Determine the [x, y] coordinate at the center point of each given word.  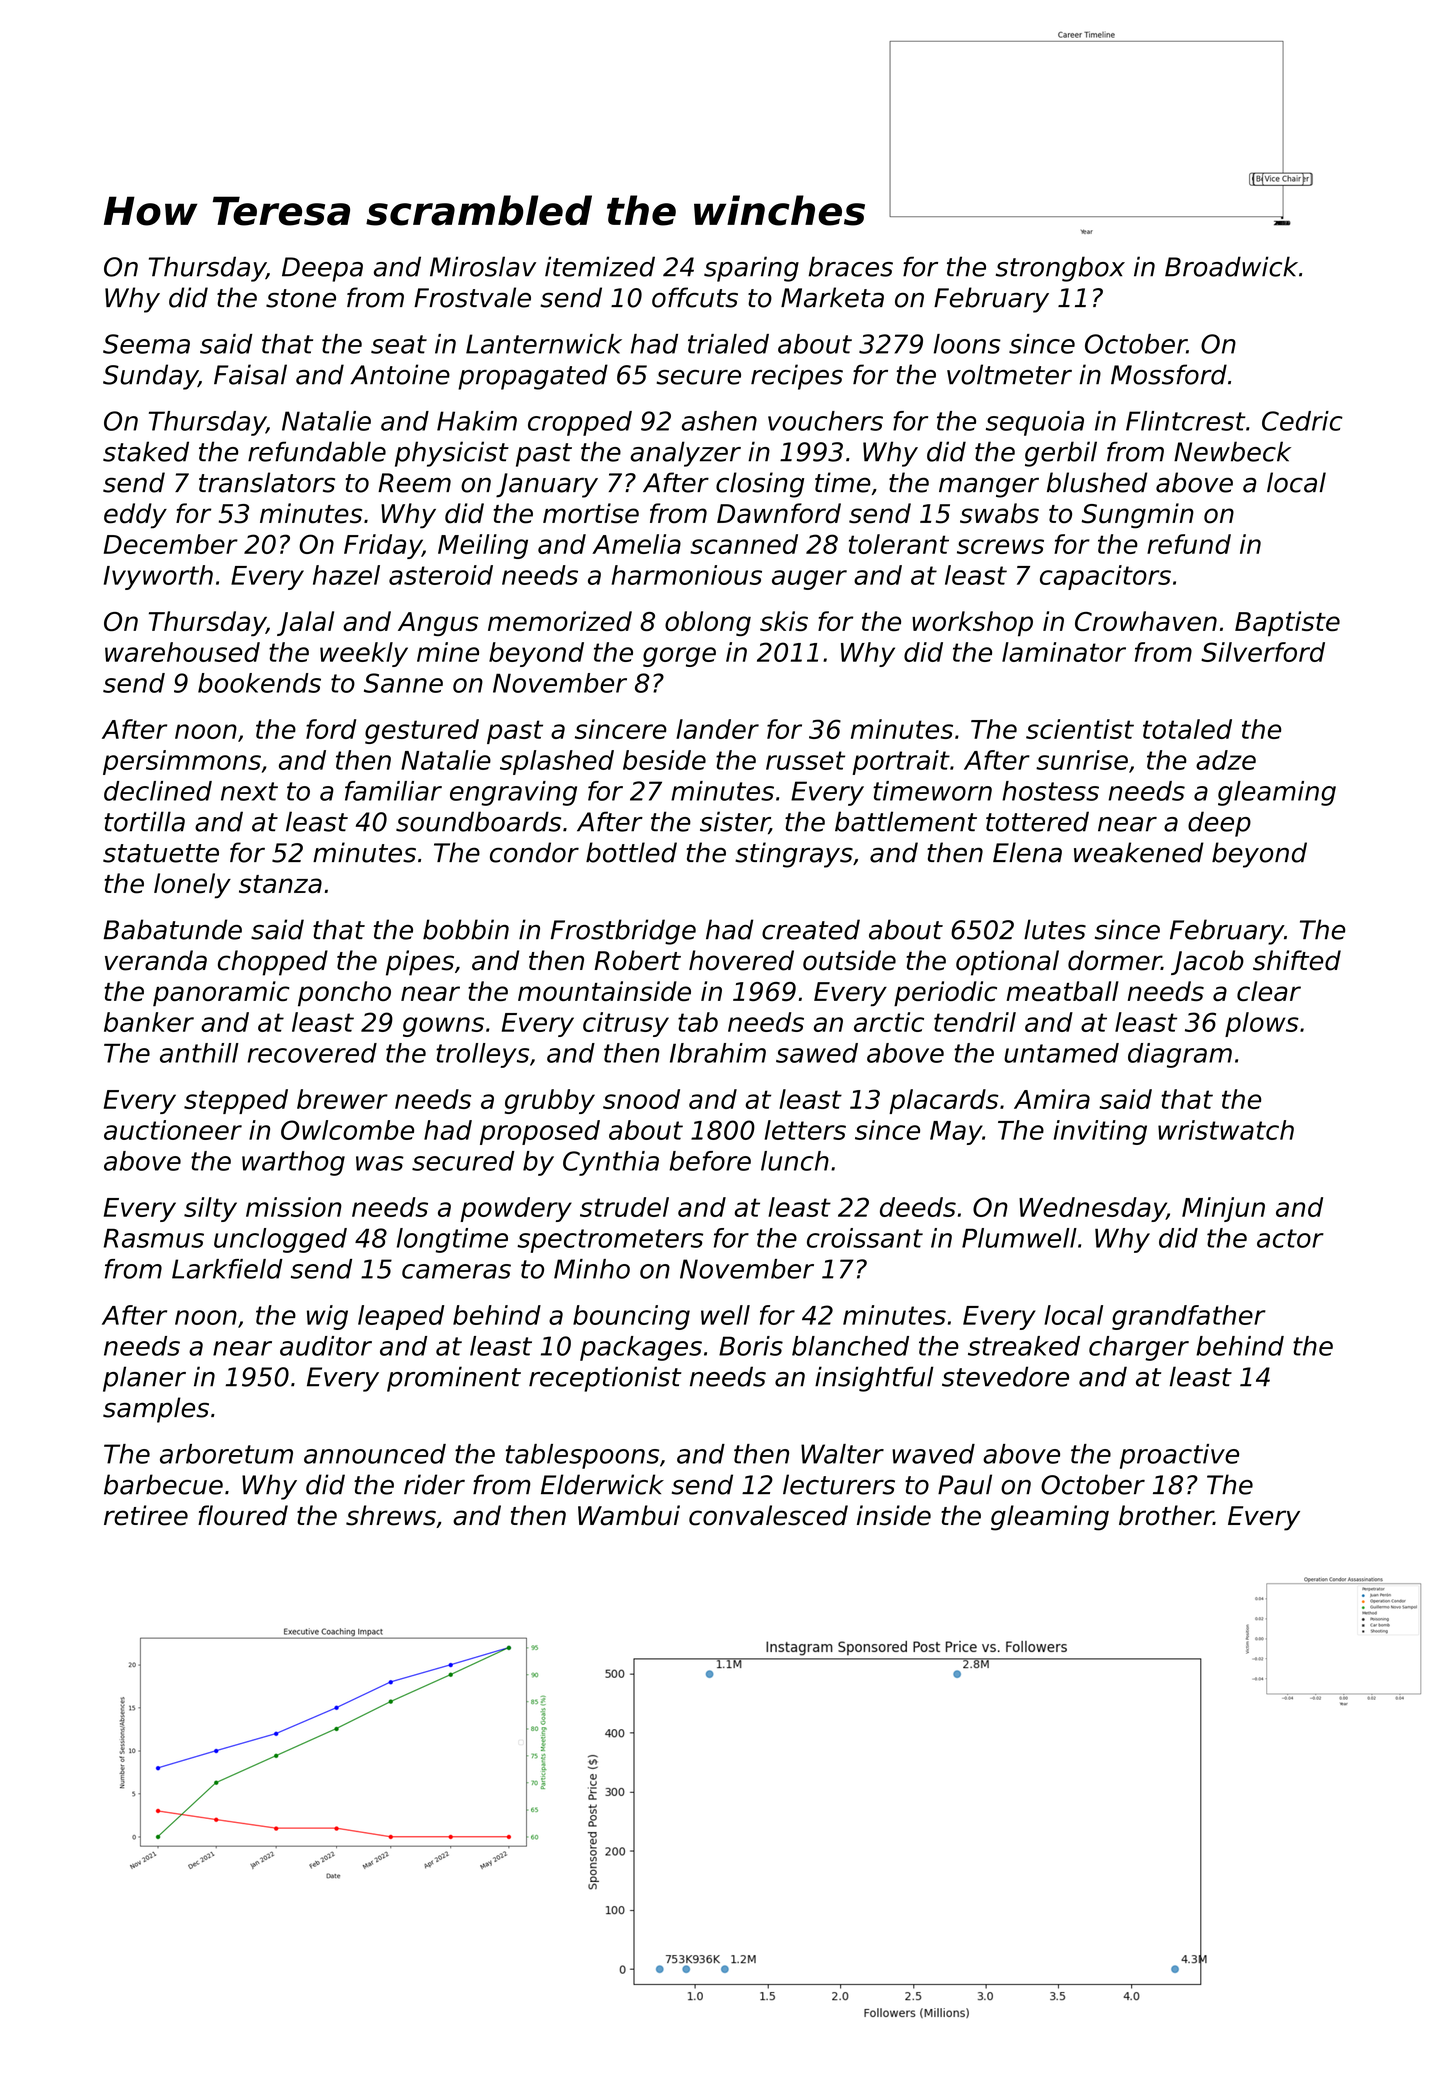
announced [375, 1454]
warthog [293, 1163]
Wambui [629, 1515]
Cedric [1302, 421]
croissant [865, 1238]
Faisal [250, 374]
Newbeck [1232, 451]
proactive [1179, 1456]
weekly [364, 654]
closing [760, 485]
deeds [918, 1207]
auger [809, 580]
